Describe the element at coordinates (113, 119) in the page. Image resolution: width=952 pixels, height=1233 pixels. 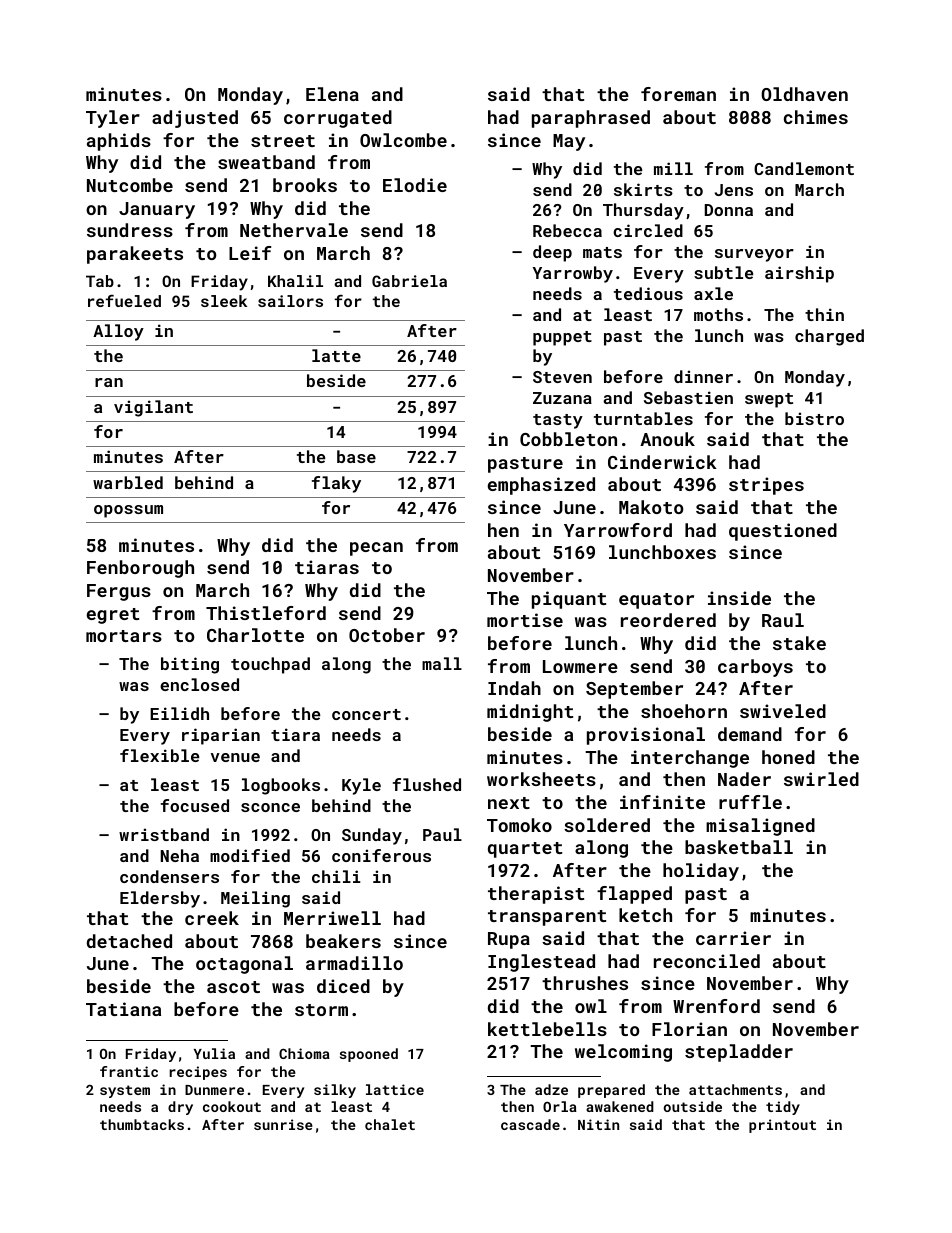
I see `Tyler` at that location.
